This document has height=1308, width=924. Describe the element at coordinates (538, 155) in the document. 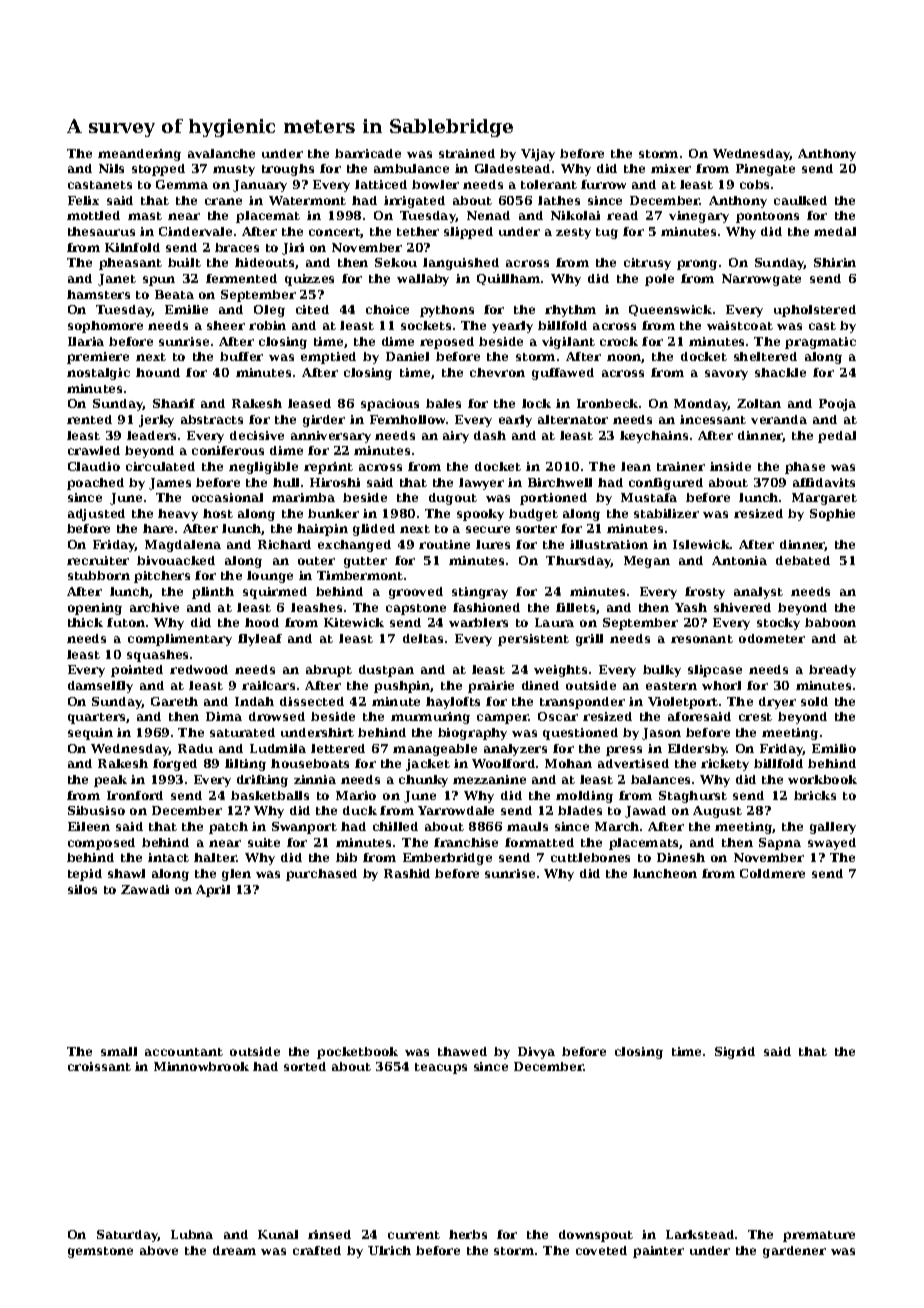

I see `Vijay` at that location.
